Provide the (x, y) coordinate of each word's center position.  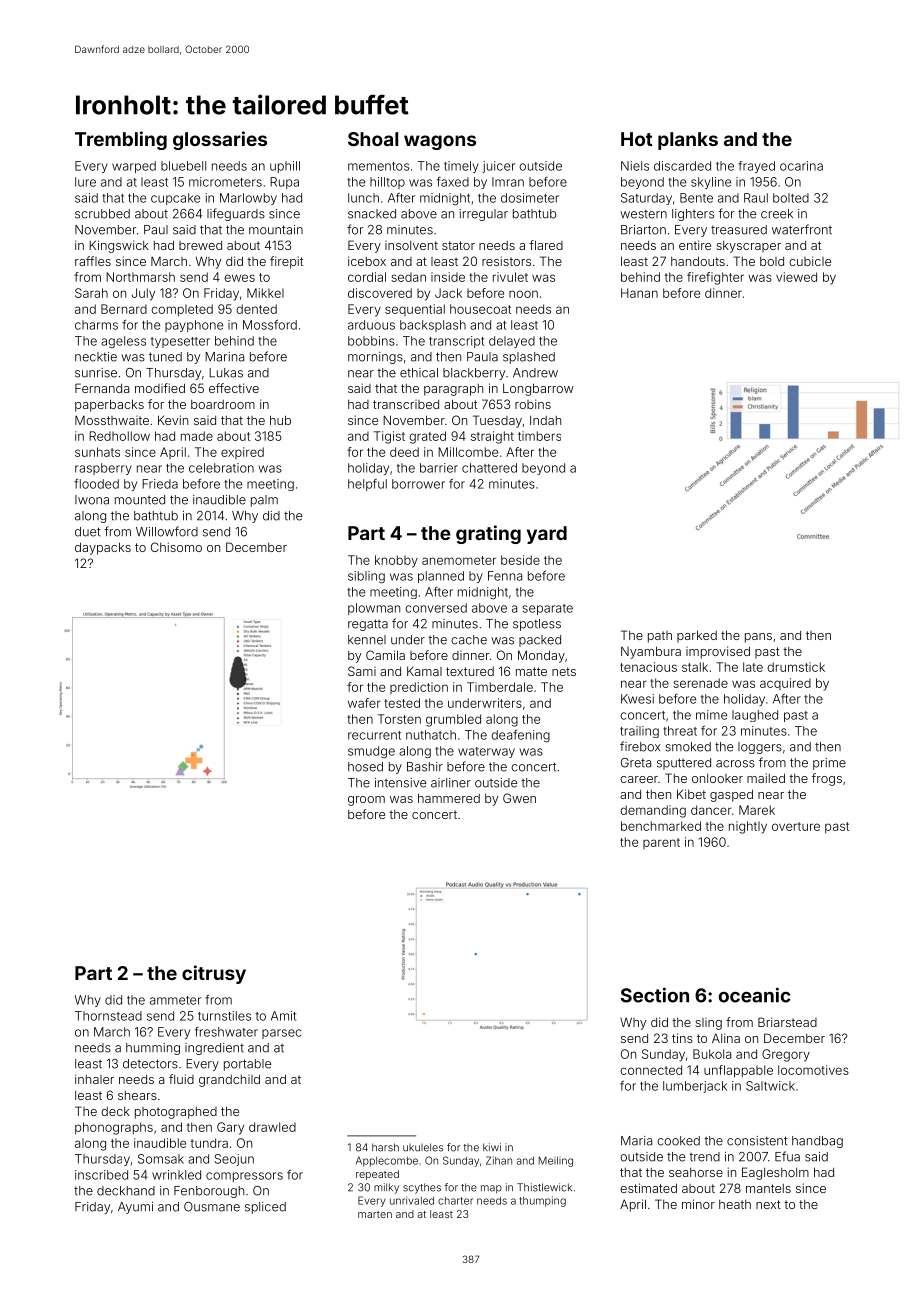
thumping (543, 1201)
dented (256, 309)
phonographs (114, 1128)
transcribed (406, 404)
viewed (796, 277)
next (768, 1204)
